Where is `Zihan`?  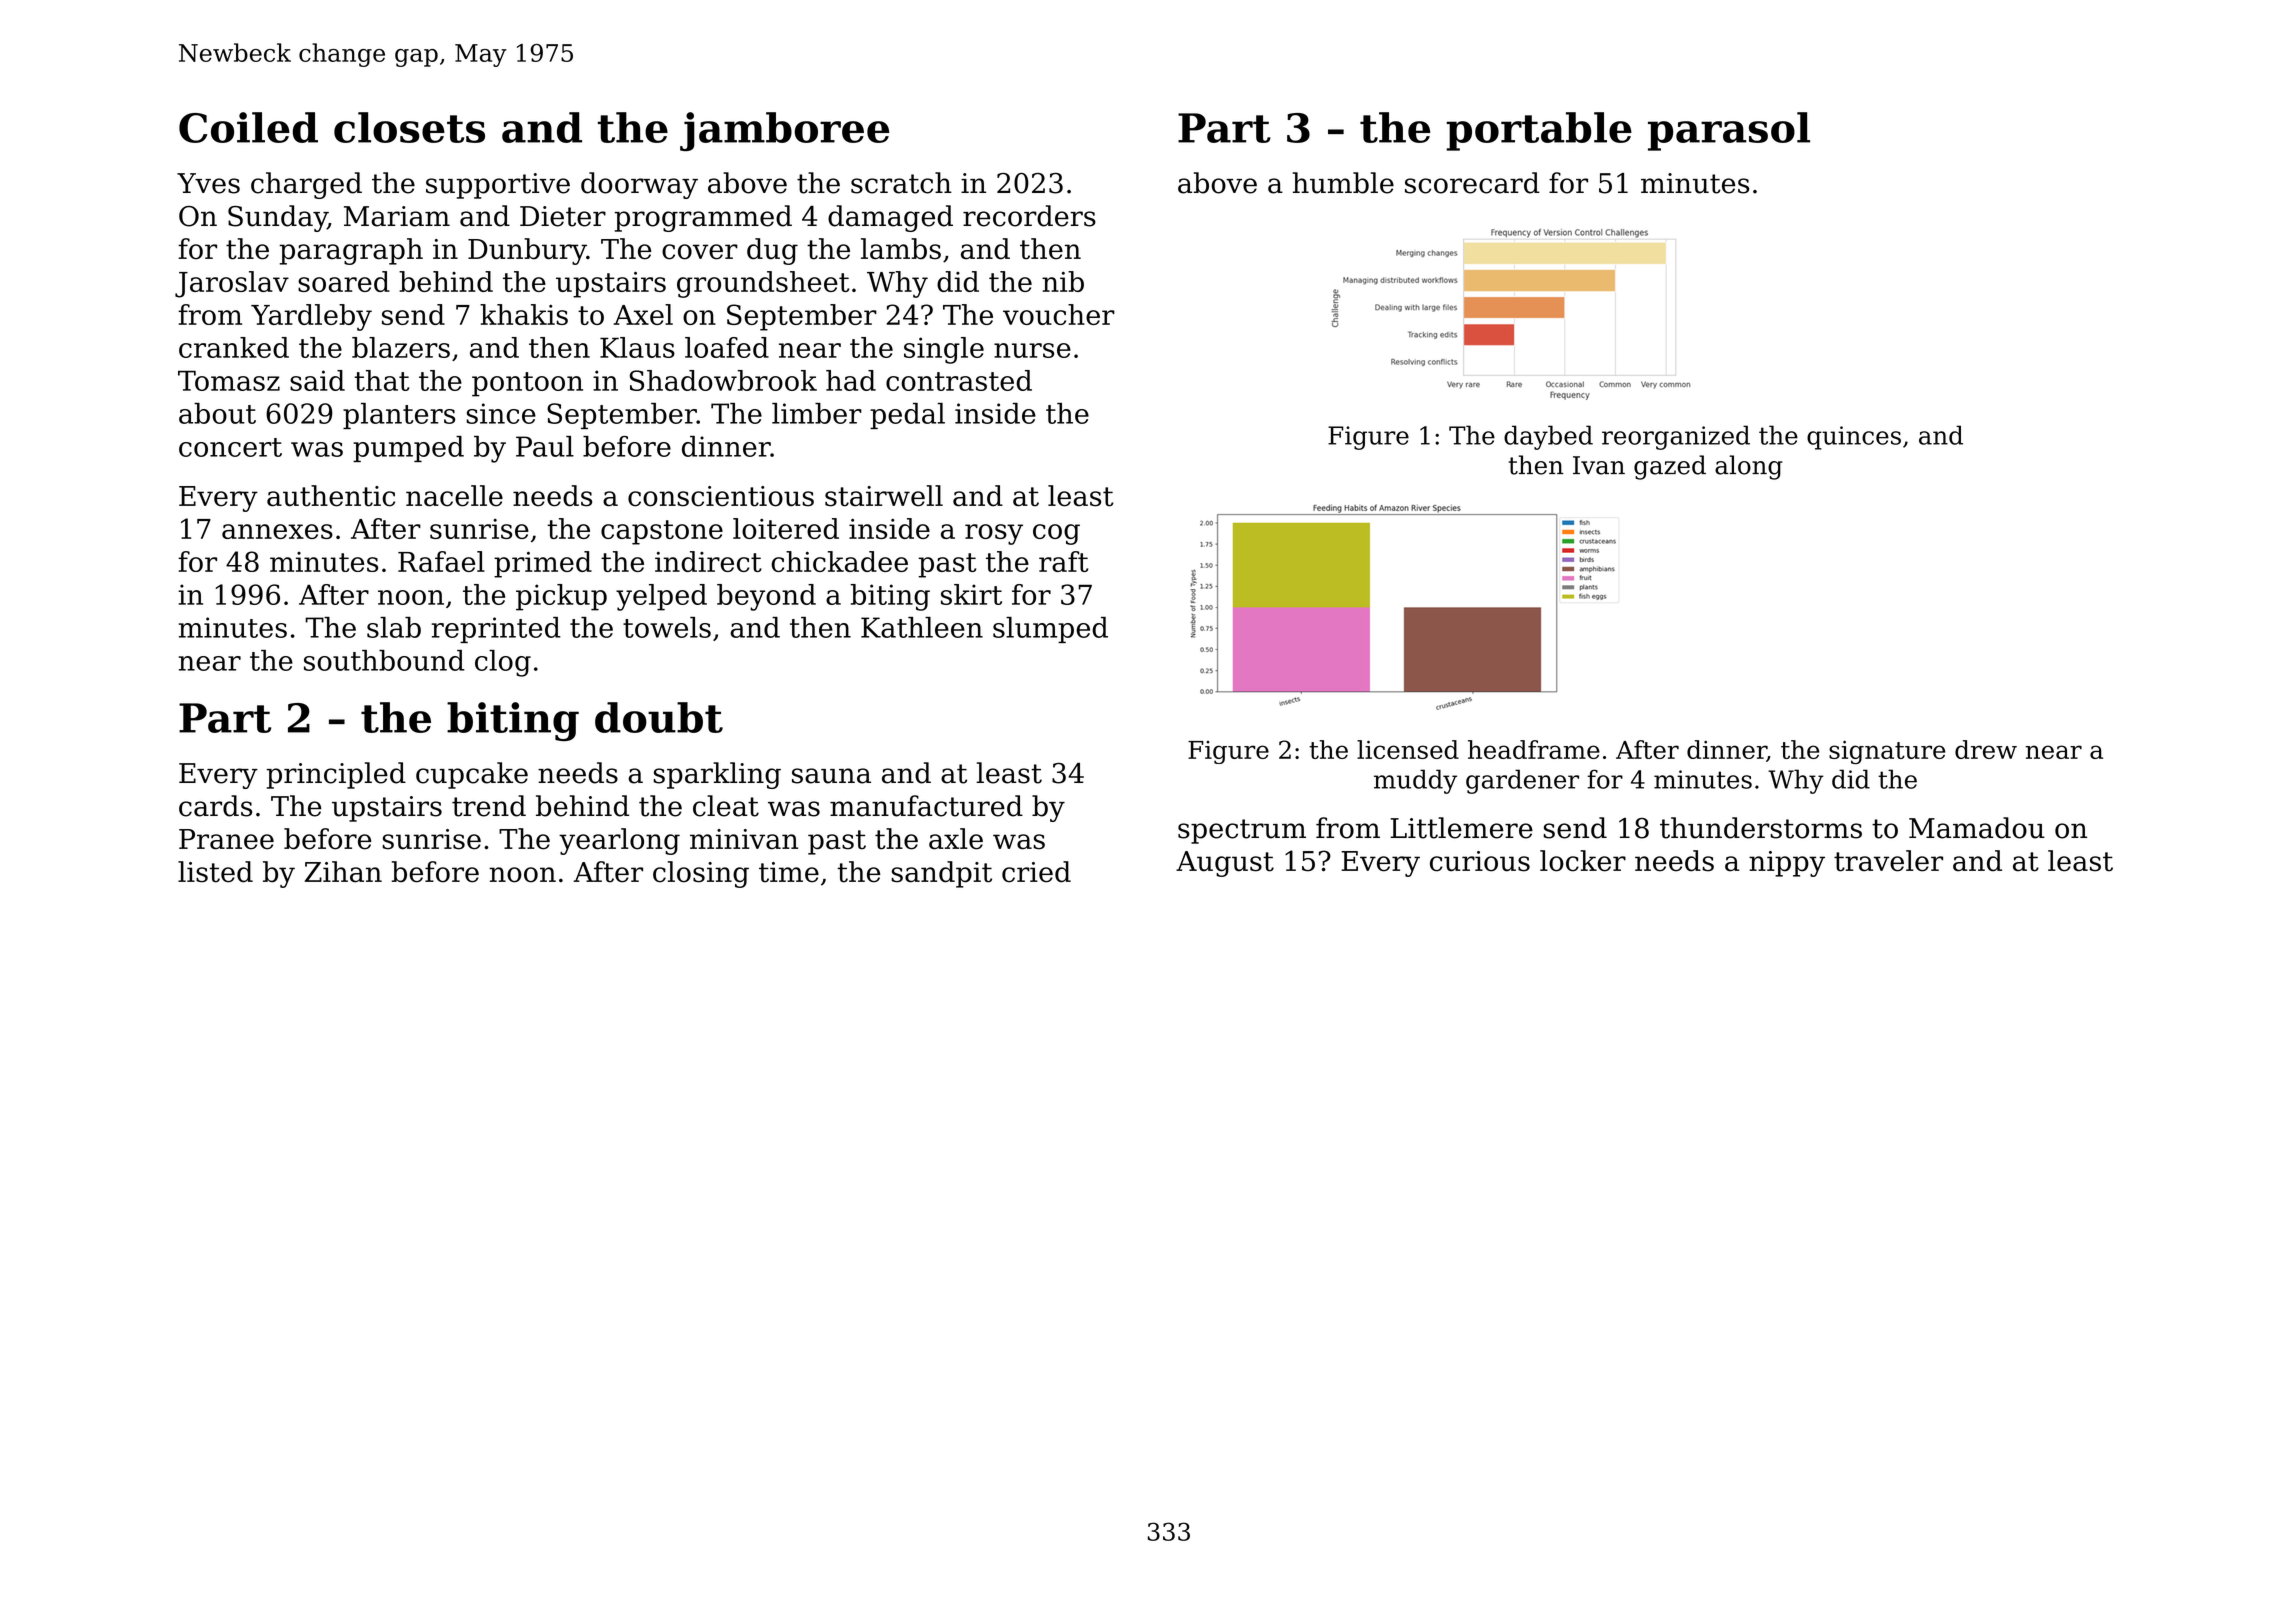 Zihan is located at coordinates (343, 872).
